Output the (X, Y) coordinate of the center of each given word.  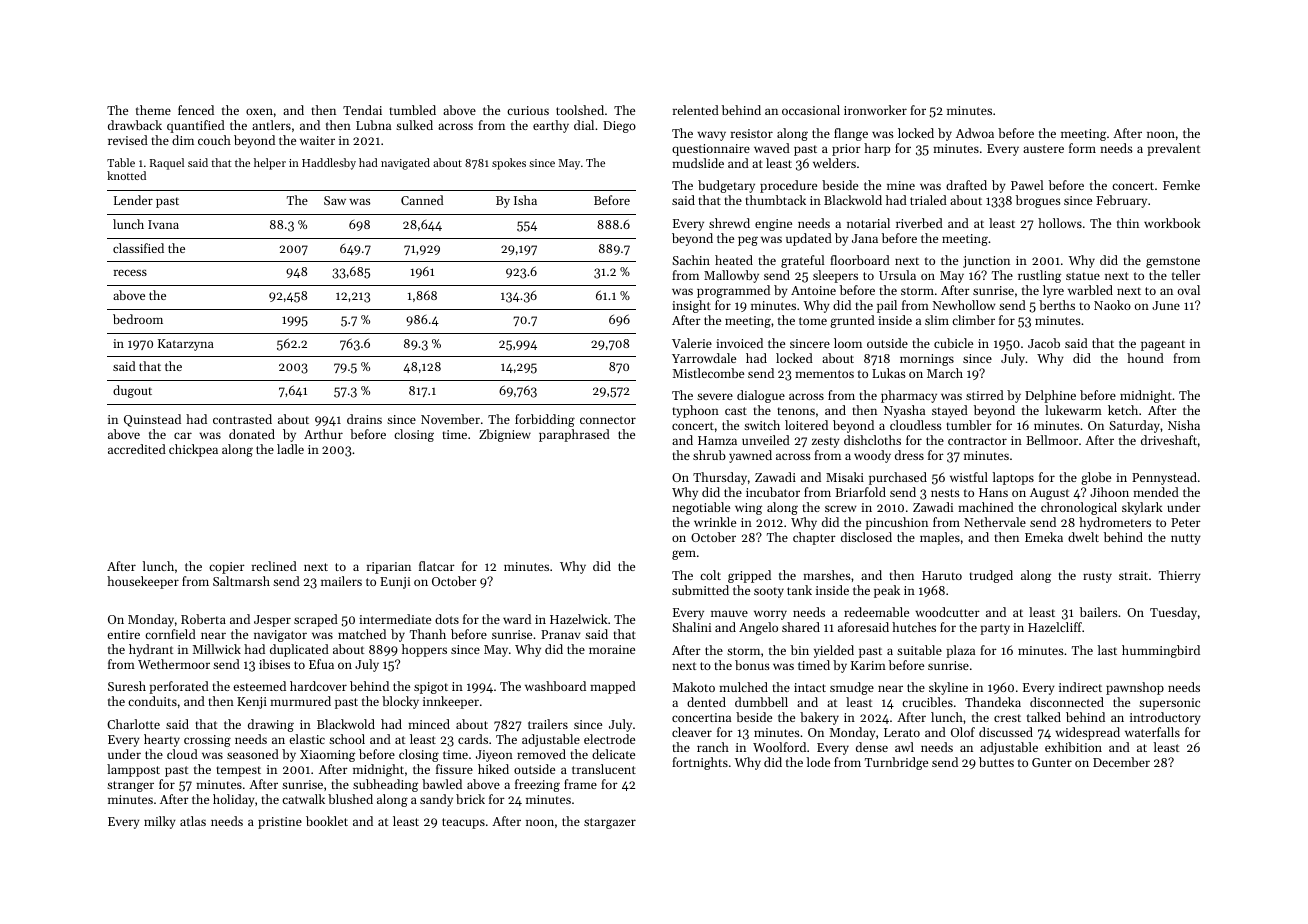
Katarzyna (186, 345)
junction (986, 262)
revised (128, 140)
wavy (711, 136)
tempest (238, 771)
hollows (1060, 223)
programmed (733, 291)
